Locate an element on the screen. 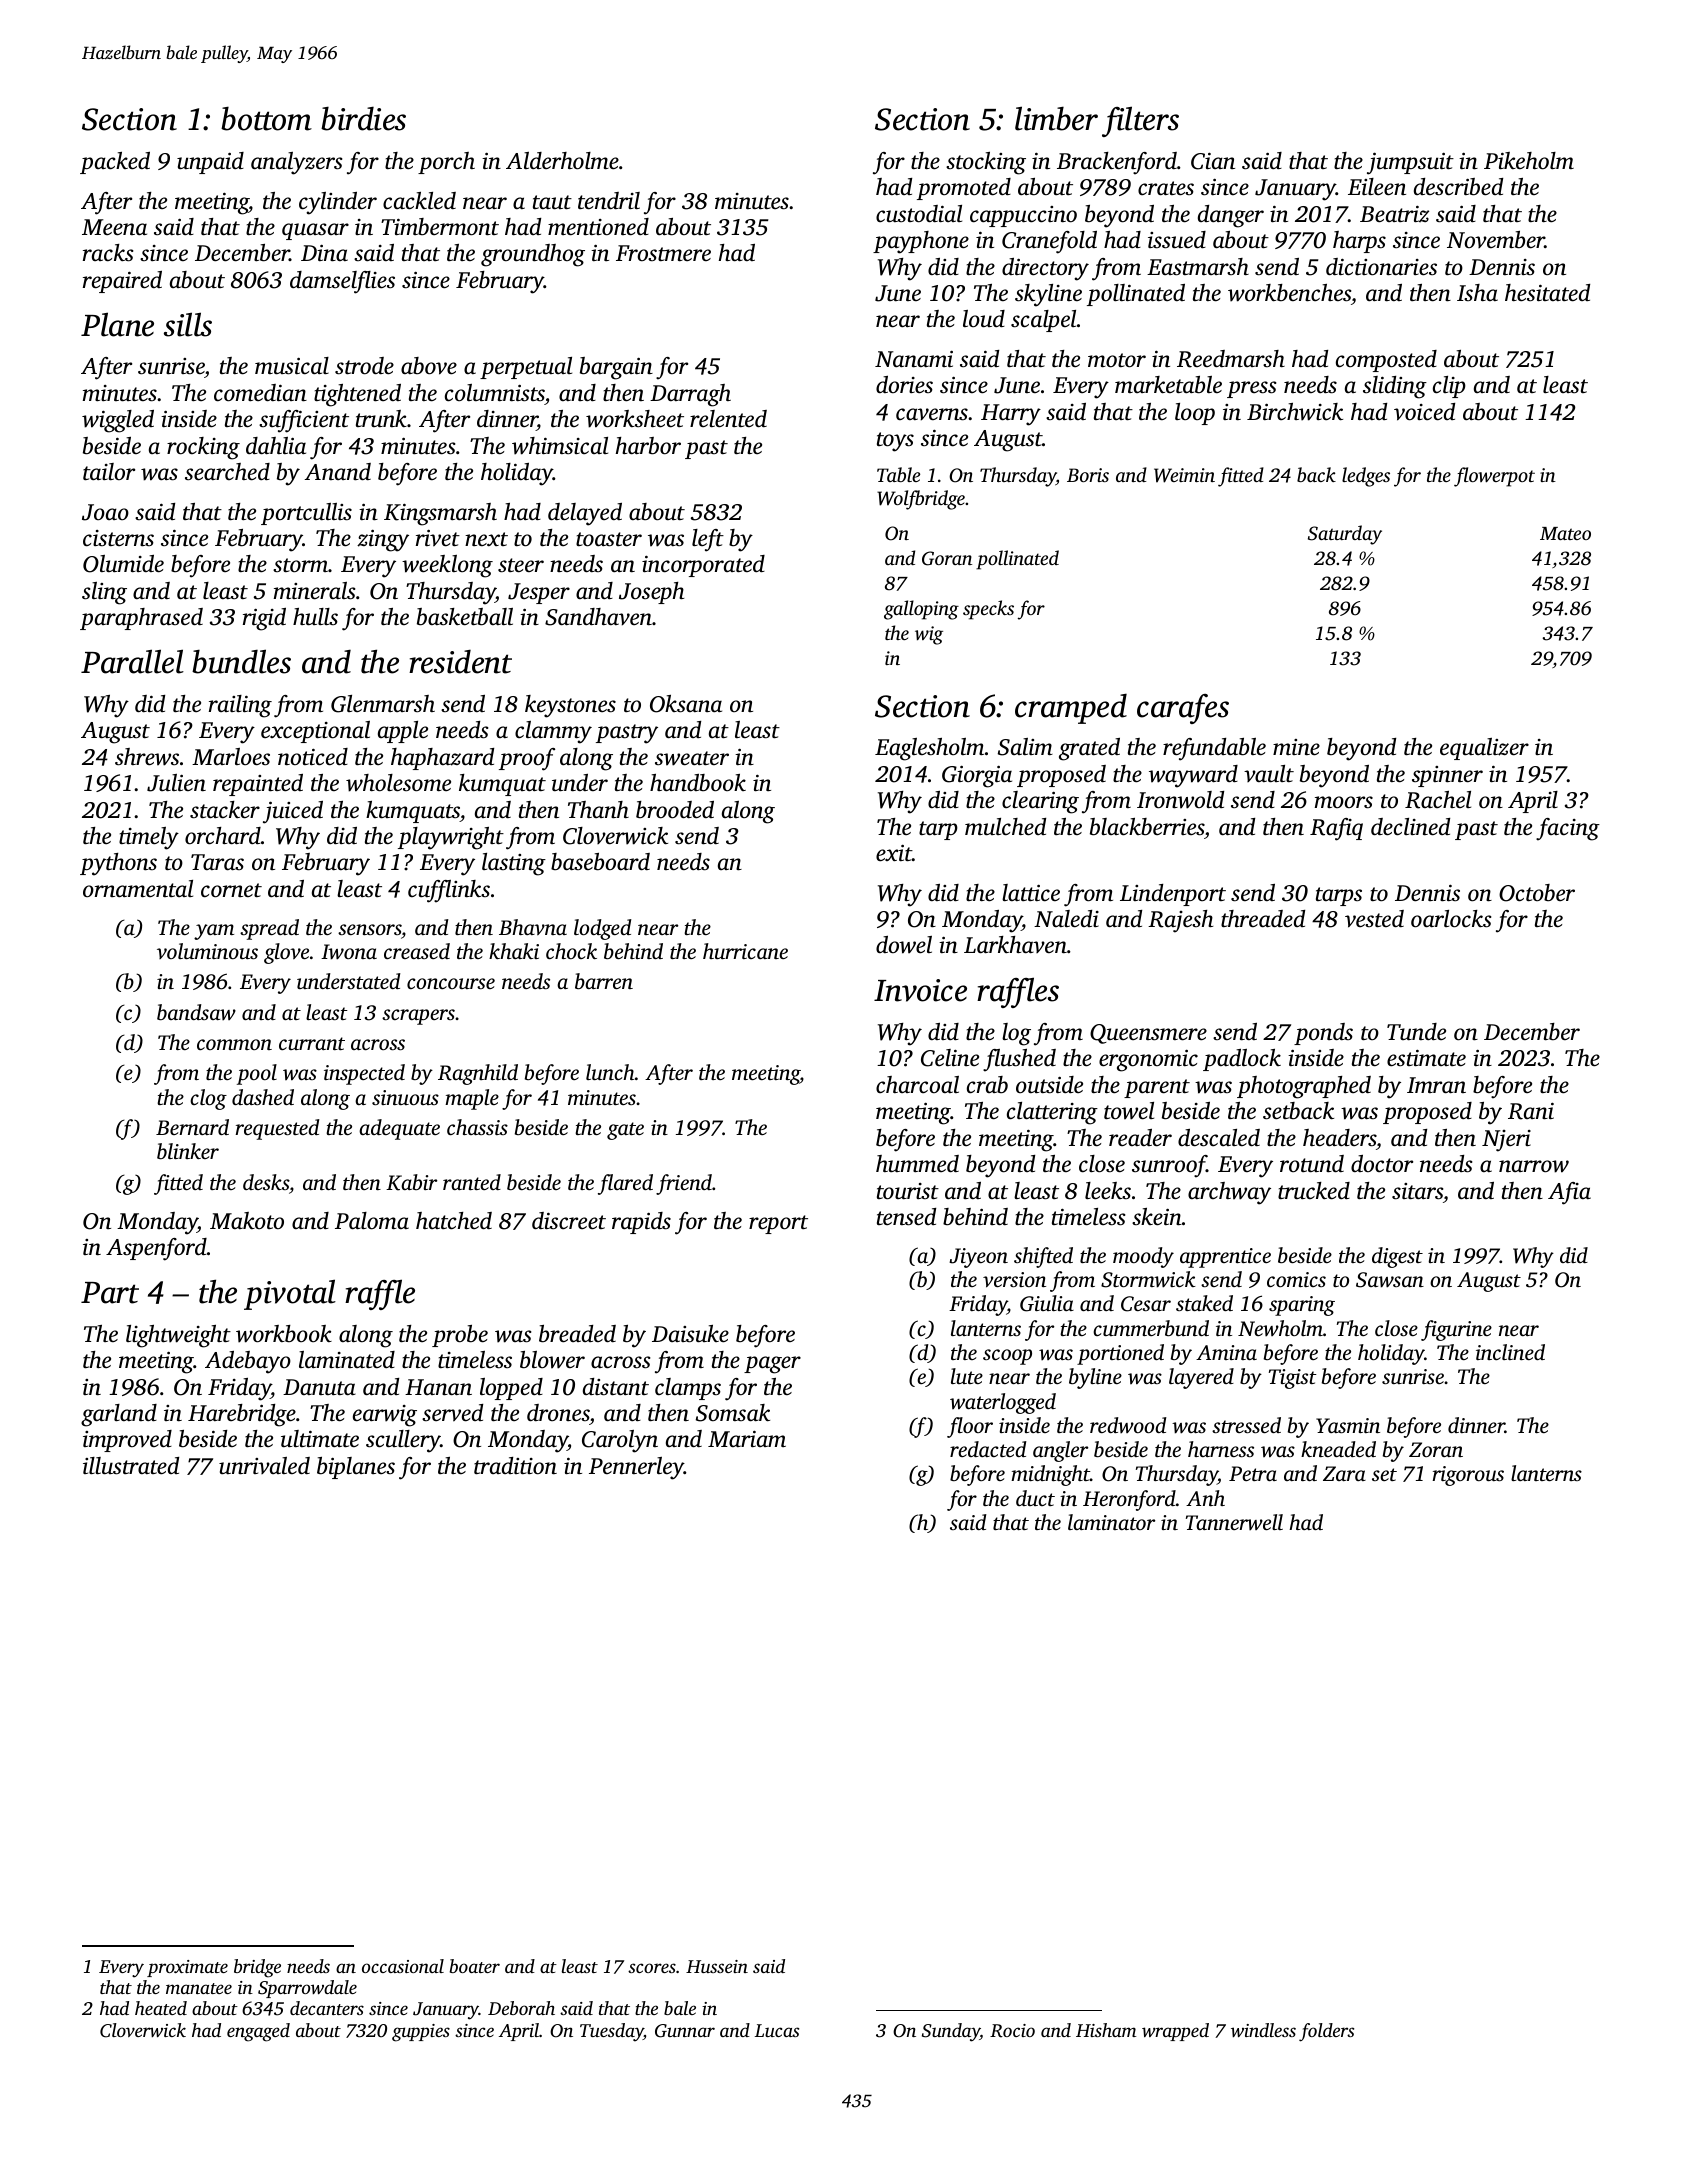 The width and height of the screenshot is (1683, 2178). lute is located at coordinates (967, 1376).
